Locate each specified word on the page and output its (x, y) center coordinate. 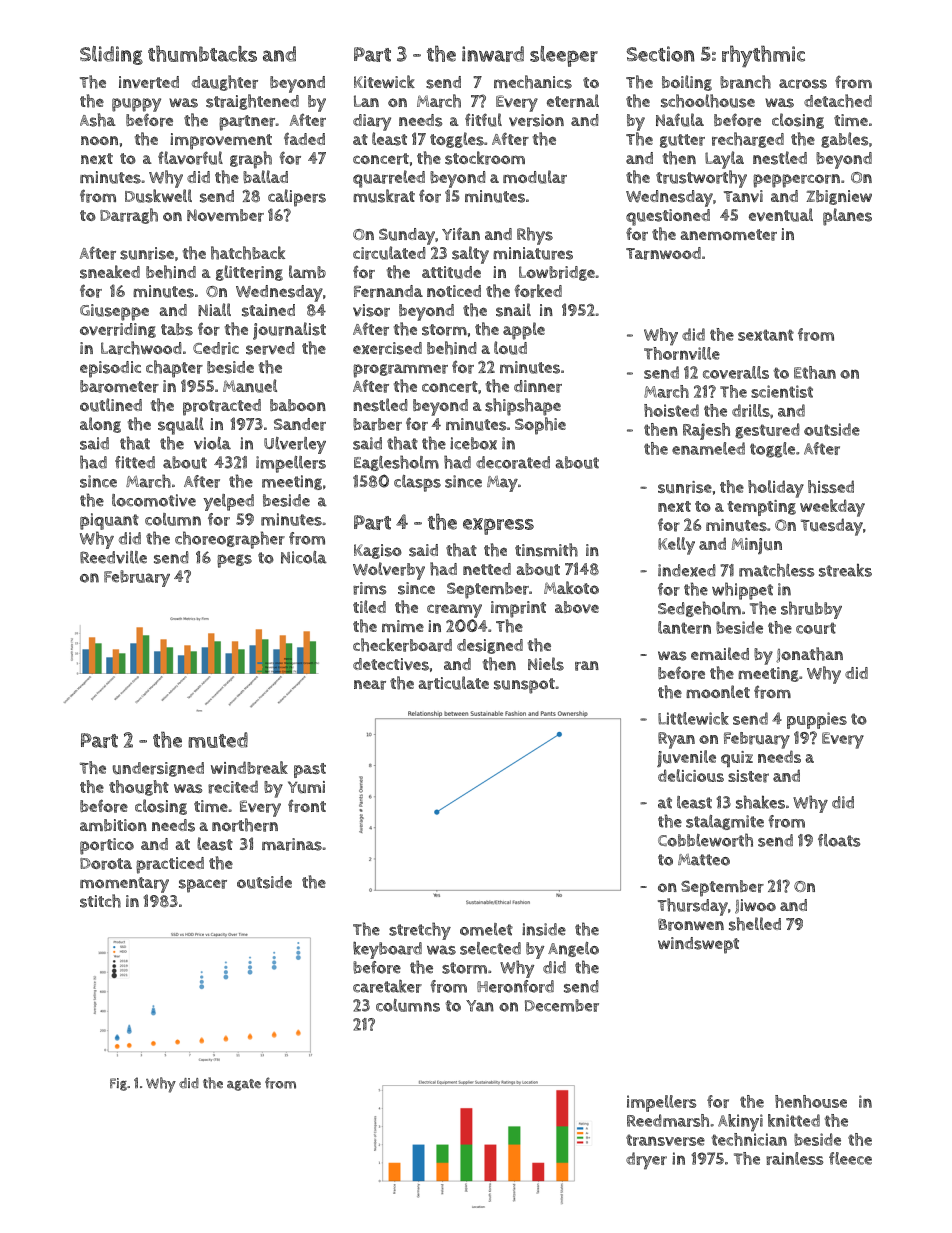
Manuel (250, 386)
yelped (228, 502)
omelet (486, 929)
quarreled (389, 179)
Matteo (704, 860)
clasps (417, 483)
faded (304, 138)
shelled (755, 924)
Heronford (515, 986)
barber (377, 424)
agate (244, 1085)
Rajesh (706, 431)
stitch (100, 901)
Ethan (815, 372)
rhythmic (763, 56)
